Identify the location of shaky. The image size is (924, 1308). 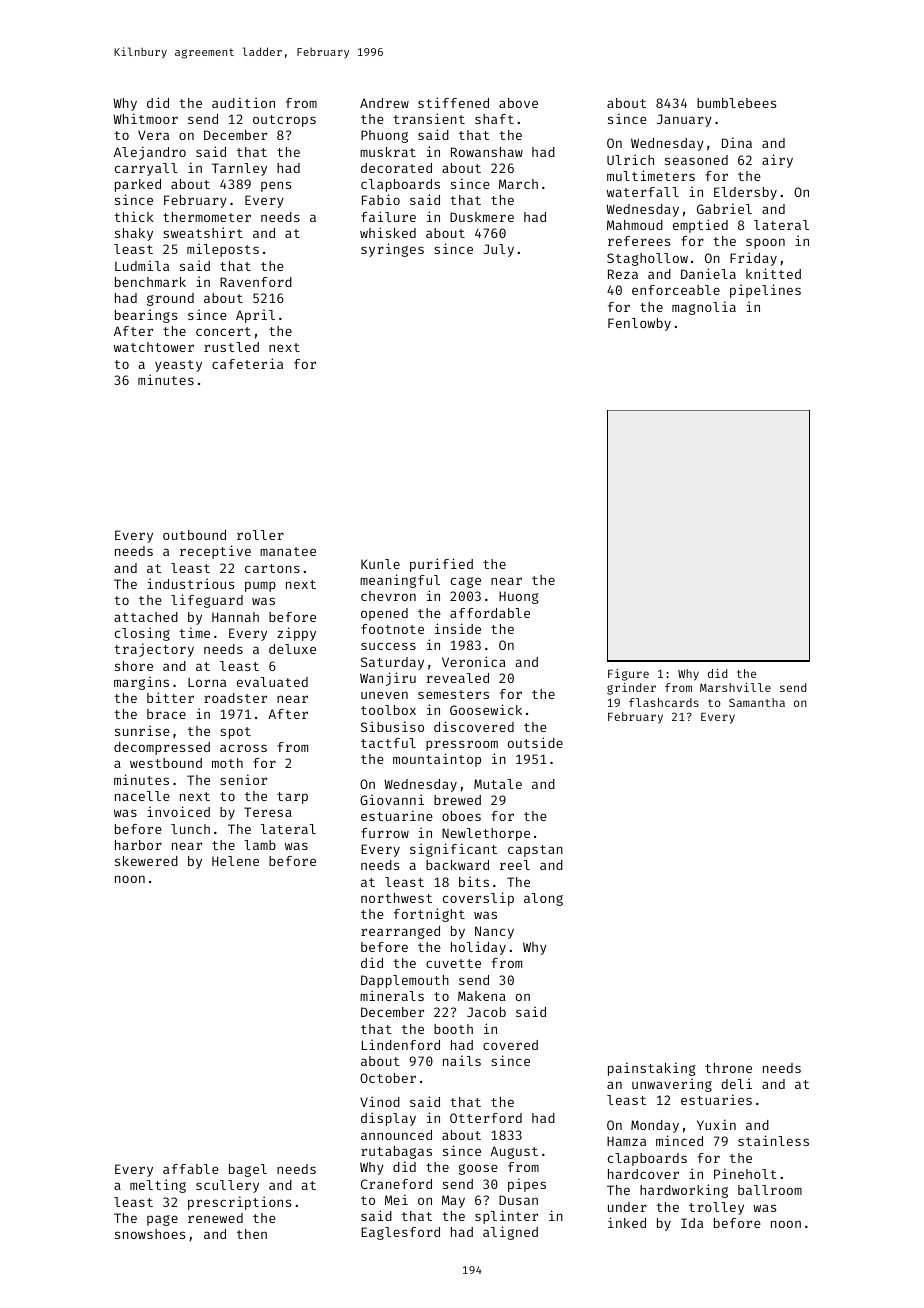
(134, 234).
